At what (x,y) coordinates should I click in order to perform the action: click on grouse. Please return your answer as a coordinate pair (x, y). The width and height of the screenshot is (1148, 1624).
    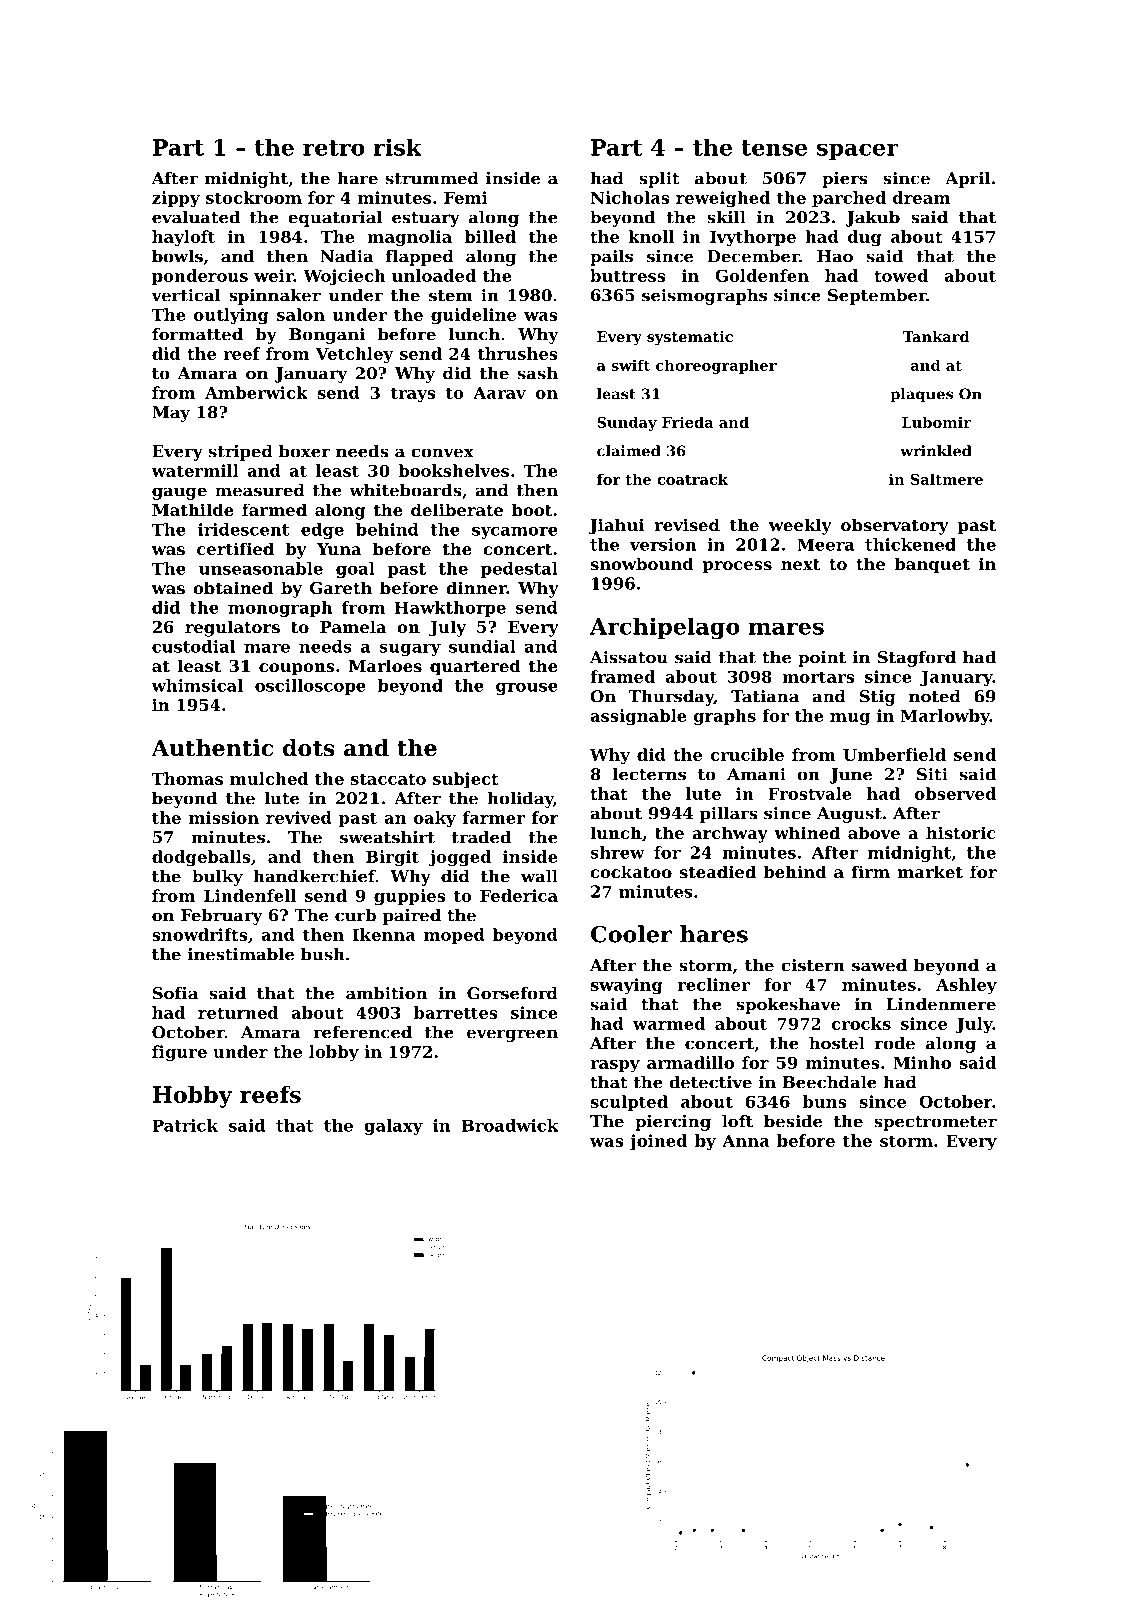
    Looking at the image, I should click on (527, 689).
